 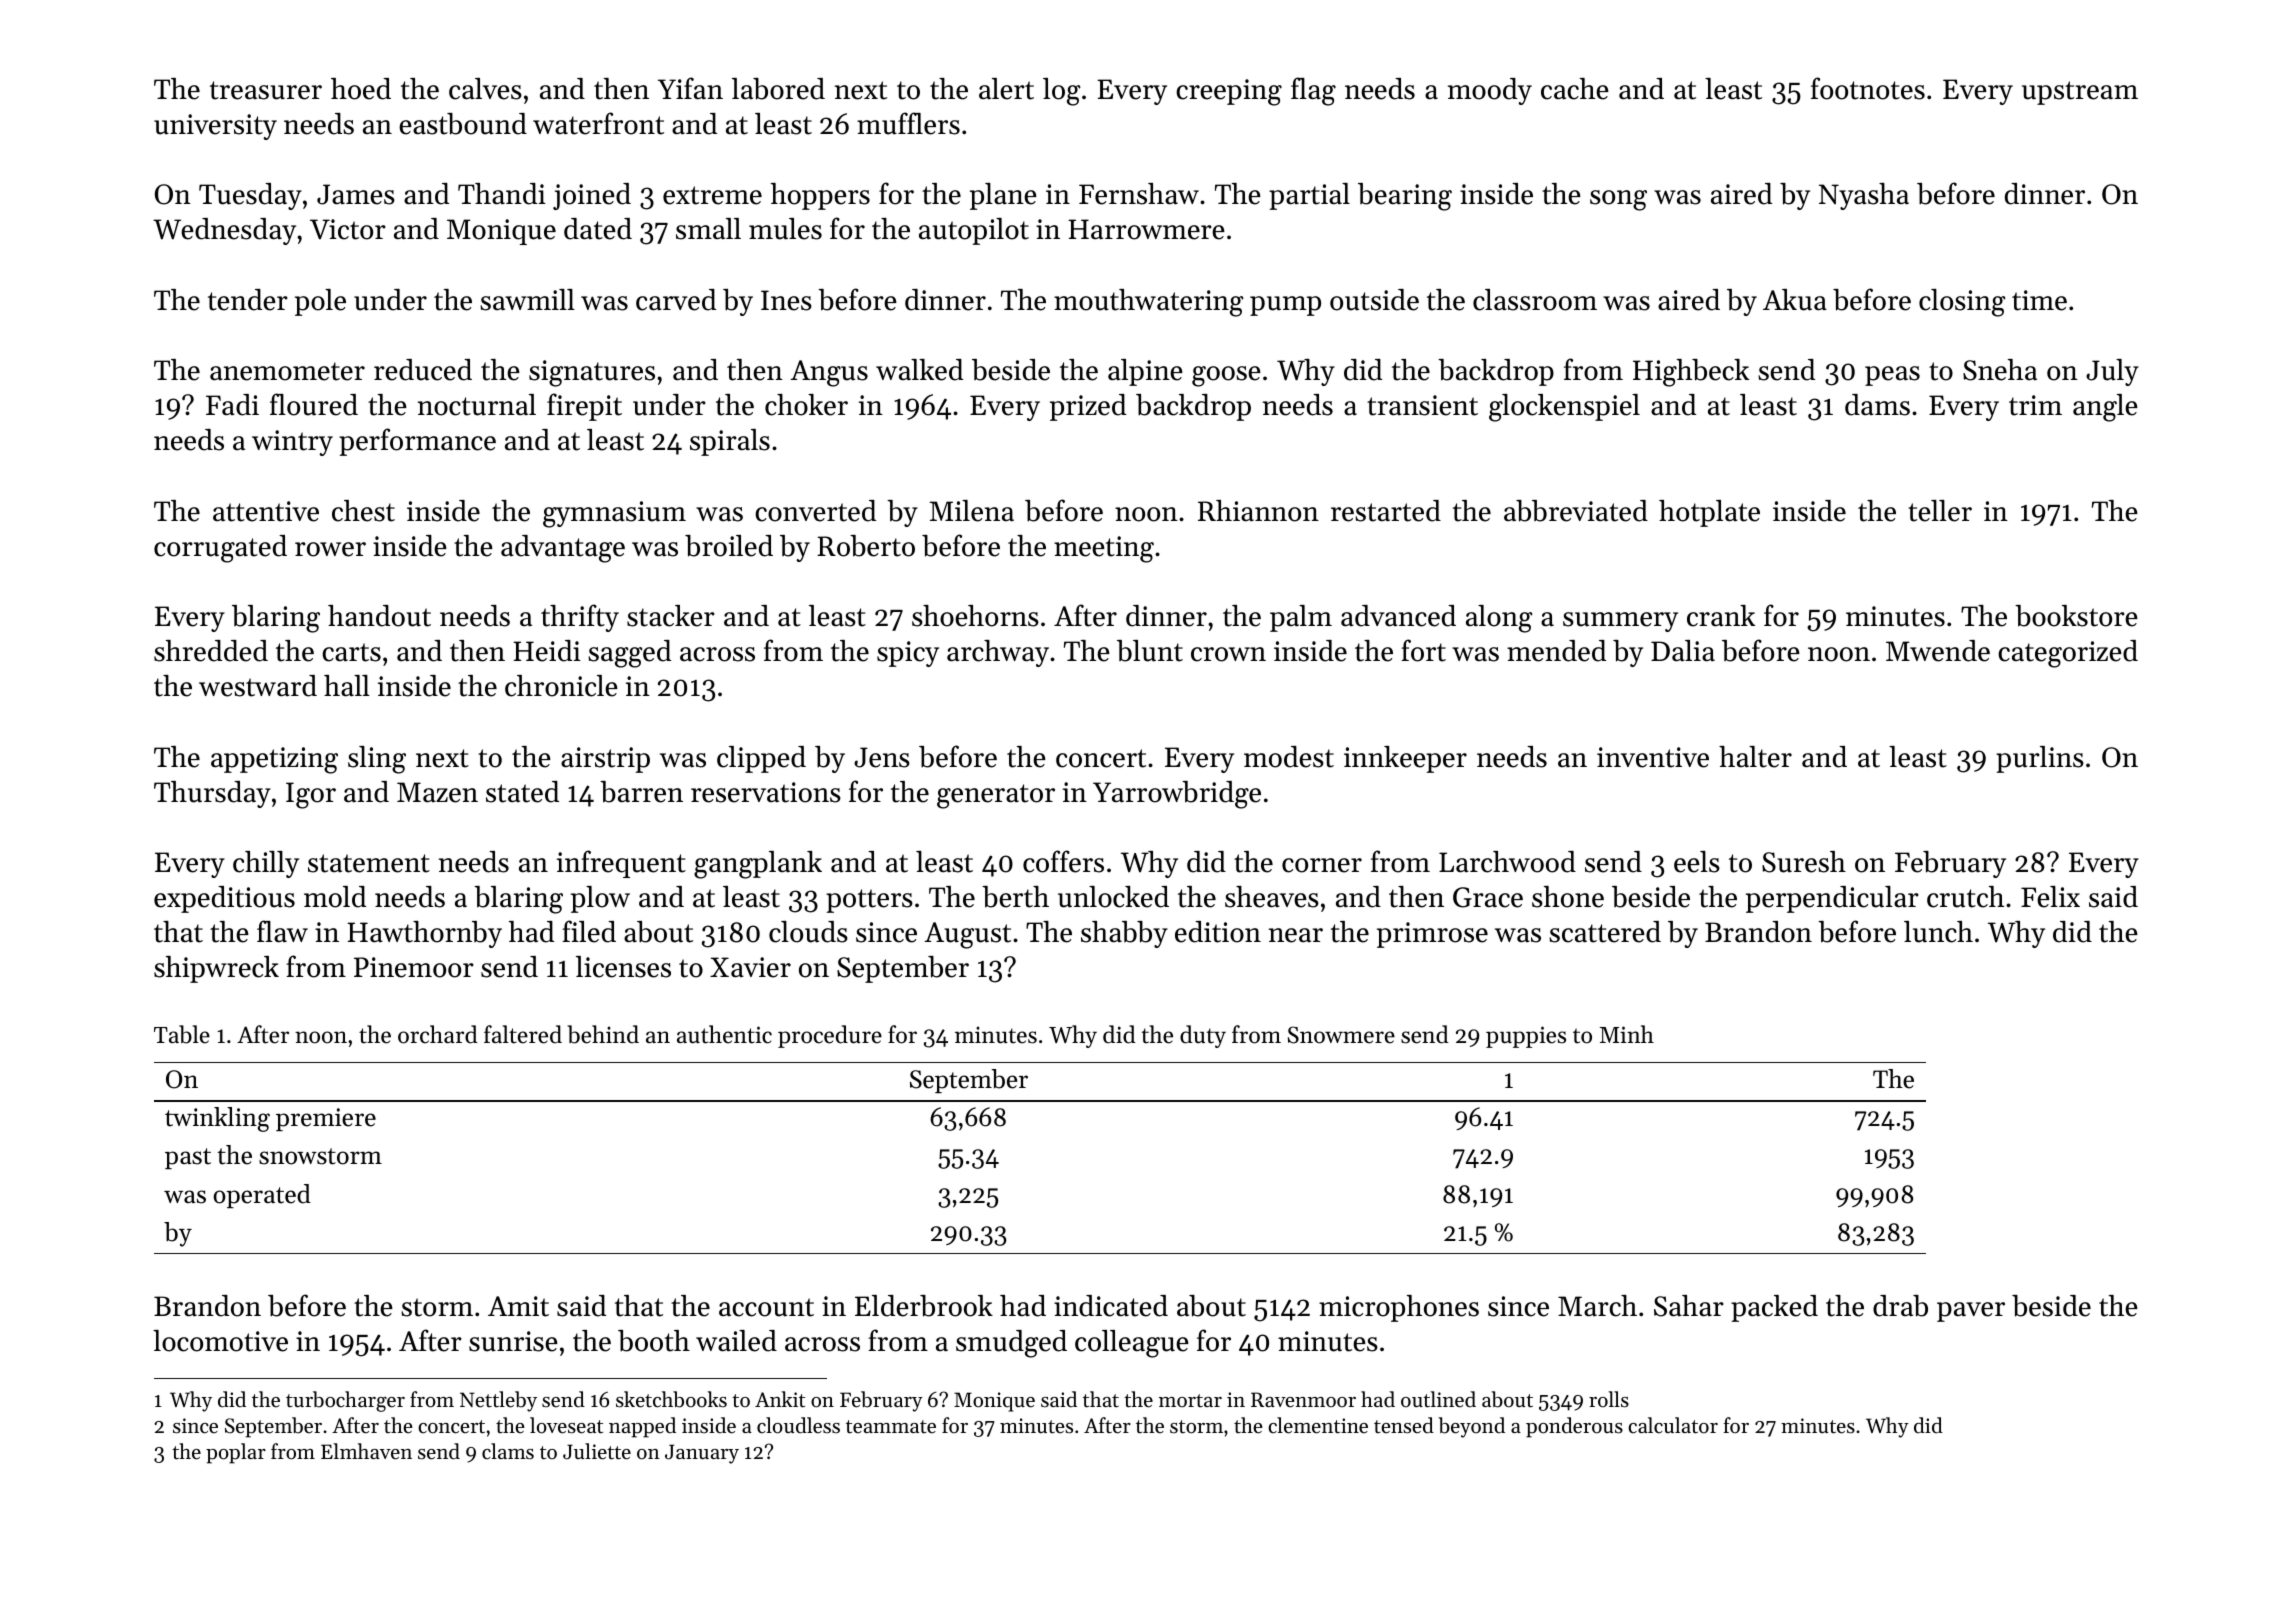 What do you see at coordinates (1940, 511) in the screenshot?
I see `teller` at bounding box center [1940, 511].
